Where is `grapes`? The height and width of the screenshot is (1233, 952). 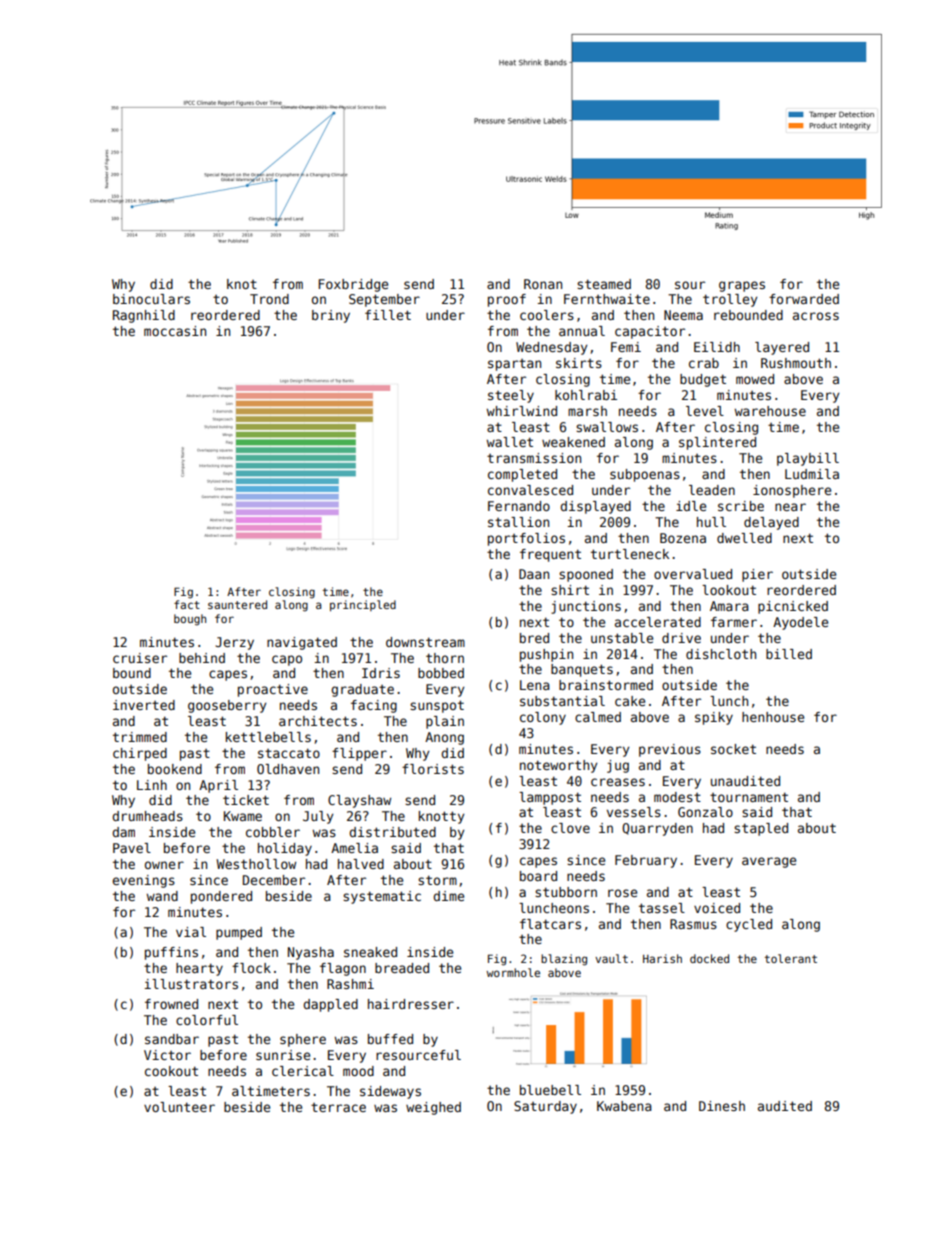 grapes is located at coordinates (742, 286).
